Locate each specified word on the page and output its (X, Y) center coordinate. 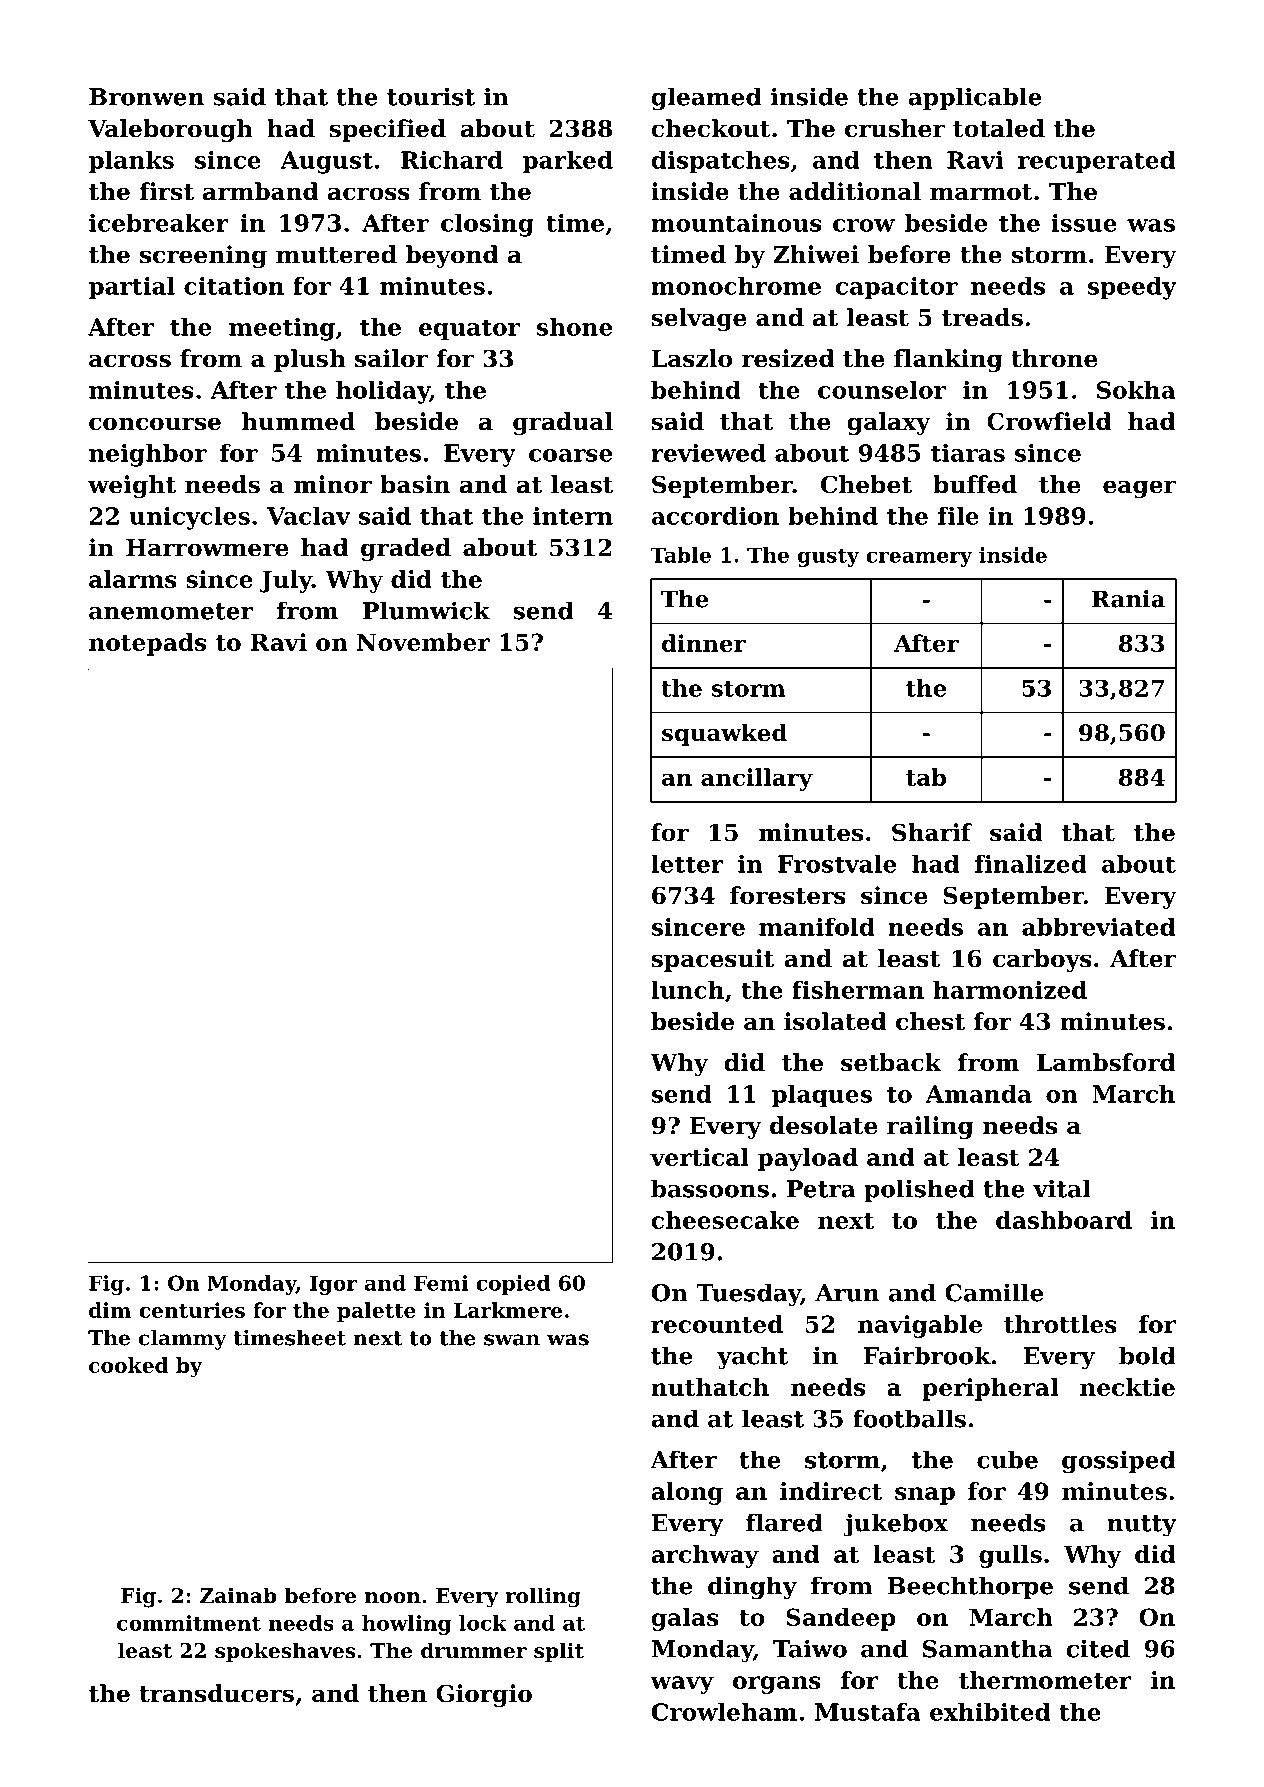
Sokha (1136, 390)
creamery (919, 559)
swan (512, 1340)
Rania (1128, 599)
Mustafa (868, 1712)
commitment (189, 1623)
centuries (192, 1310)
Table (681, 555)
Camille (994, 1292)
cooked (128, 1365)
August (326, 162)
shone (574, 327)
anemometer (171, 611)
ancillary (757, 779)
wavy (682, 1685)
